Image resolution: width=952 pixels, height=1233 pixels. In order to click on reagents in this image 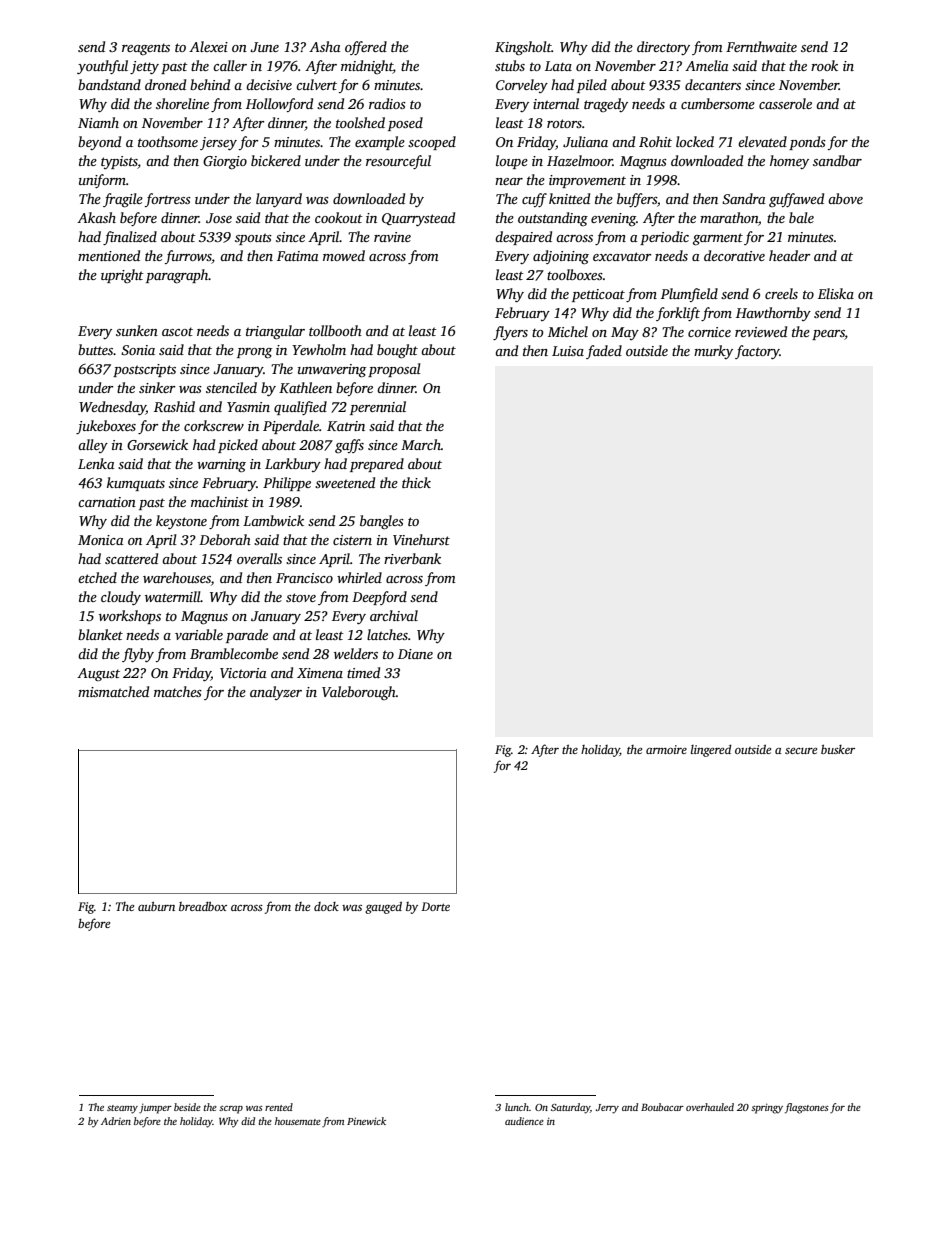, I will do `click(146, 49)`.
